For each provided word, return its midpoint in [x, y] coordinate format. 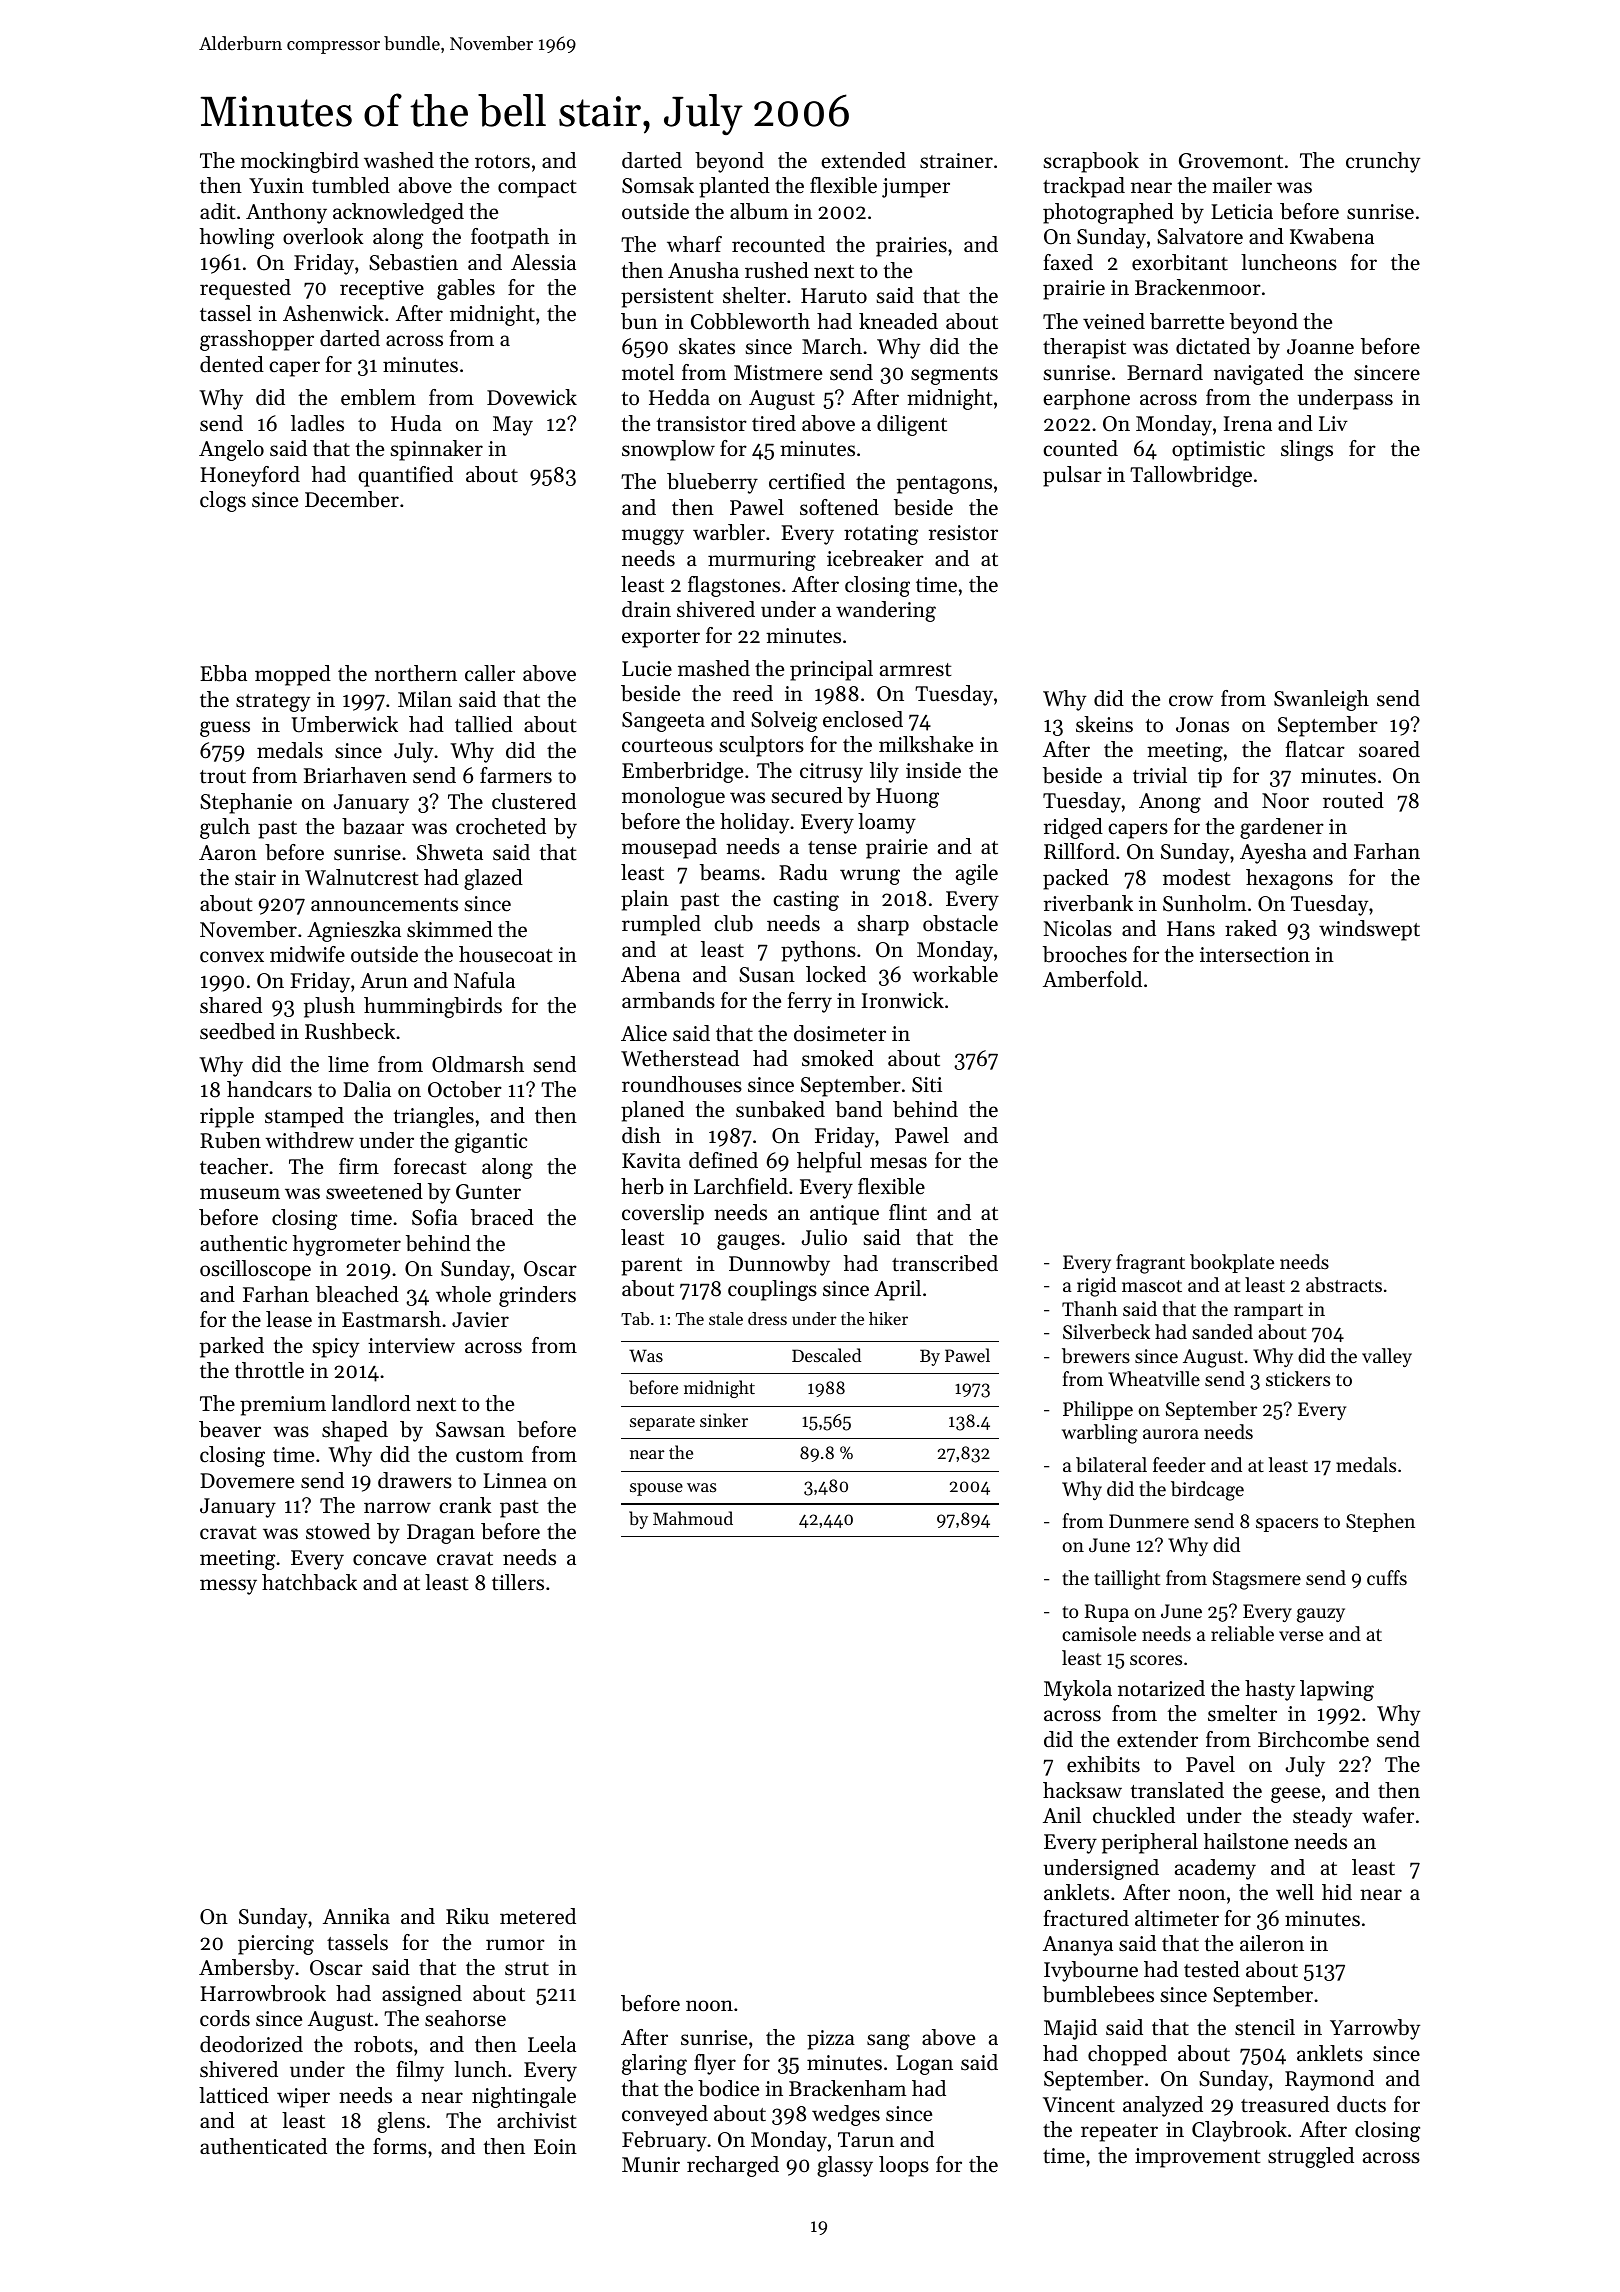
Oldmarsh [478, 1064]
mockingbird [300, 162]
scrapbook [1091, 162]
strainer [956, 161]
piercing [276, 1945]
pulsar [1072, 476]
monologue [673, 797]
